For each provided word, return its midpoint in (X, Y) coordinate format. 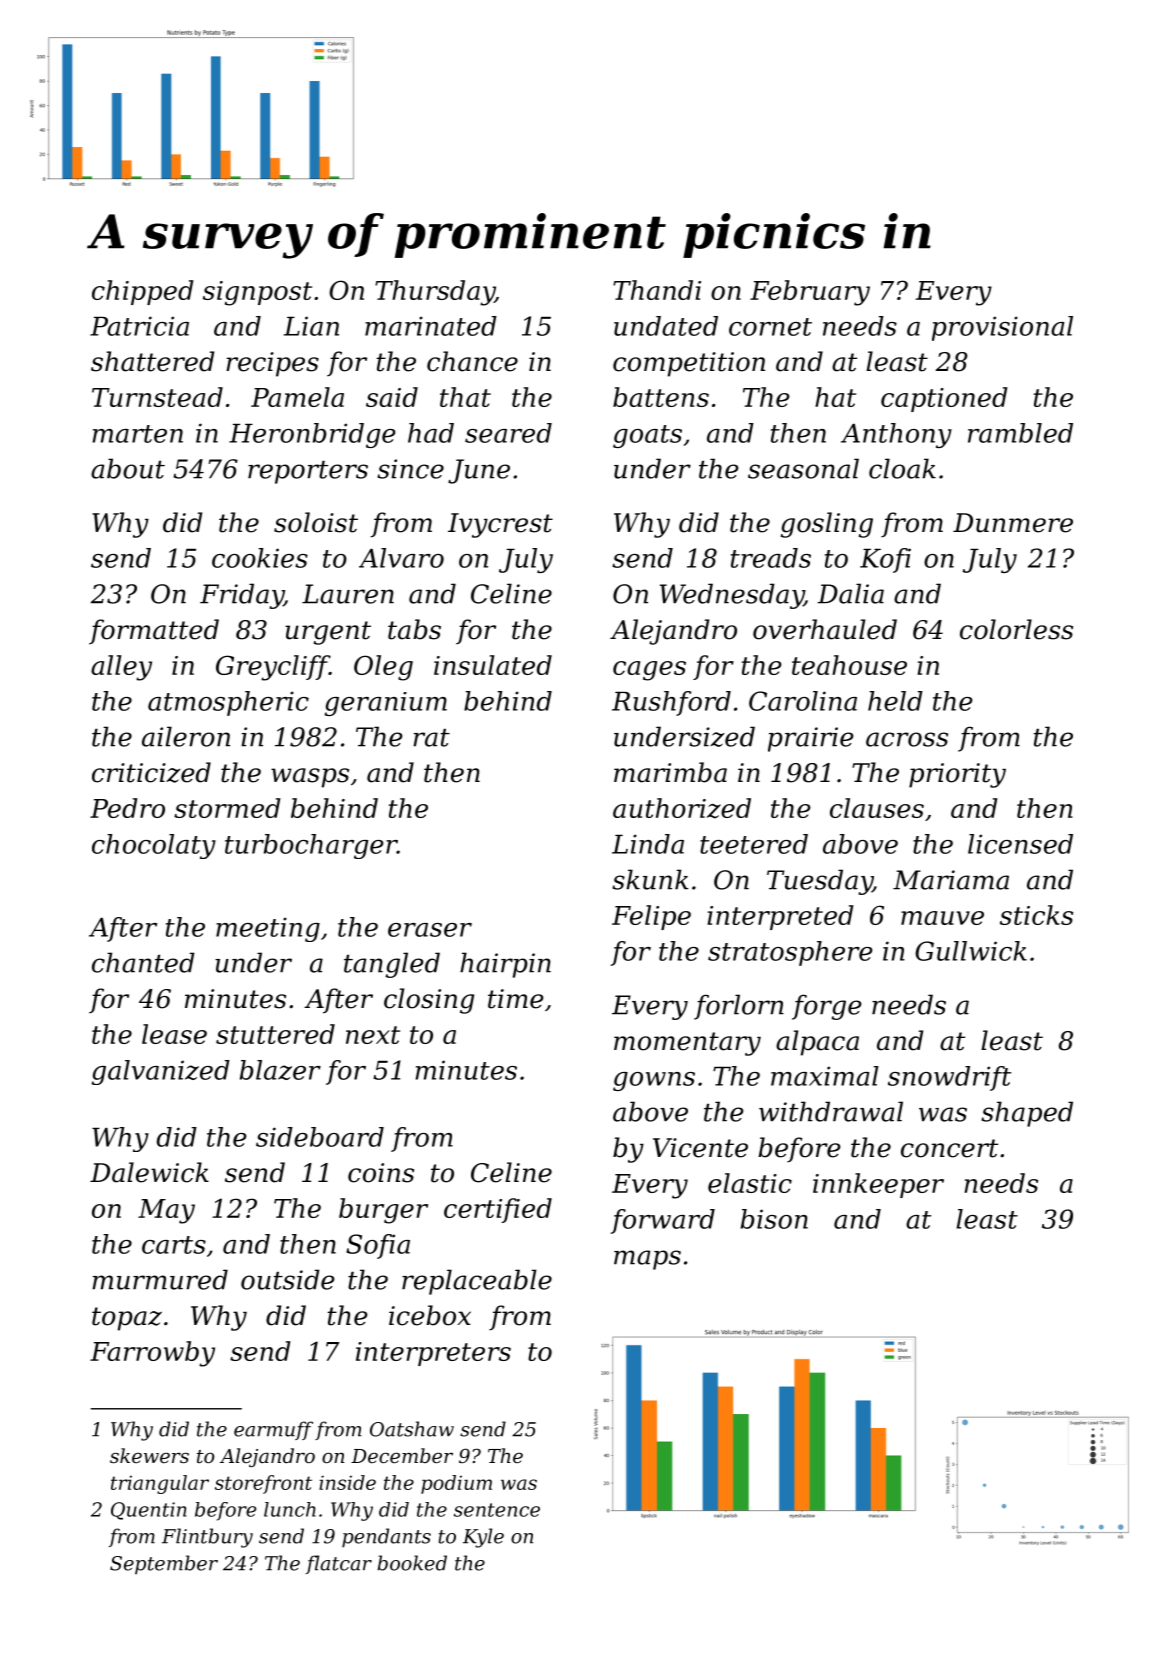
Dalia (850, 593)
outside (287, 1279)
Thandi (657, 290)
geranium (386, 704)
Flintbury (207, 1538)
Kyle (483, 1538)
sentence (497, 1510)
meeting (268, 929)
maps (647, 1260)
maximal (825, 1076)
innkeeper (878, 1185)
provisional (1002, 328)
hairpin (505, 965)
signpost (257, 293)
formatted (154, 632)
